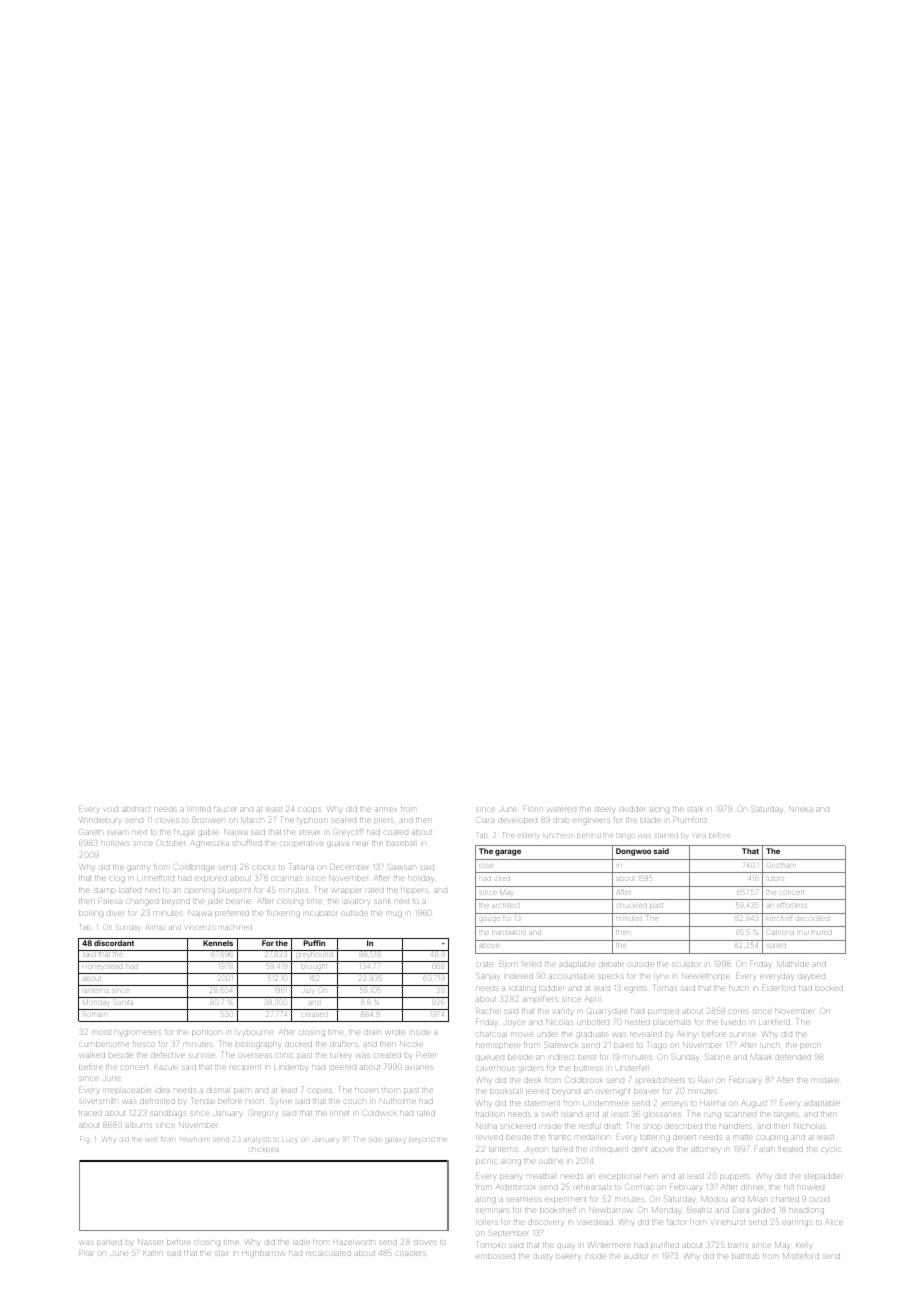 This document has height=1308, width=924. What do you see at coordinates (542, 1103) in the document?
I see `statement` at bounding box center [542, 1103].
